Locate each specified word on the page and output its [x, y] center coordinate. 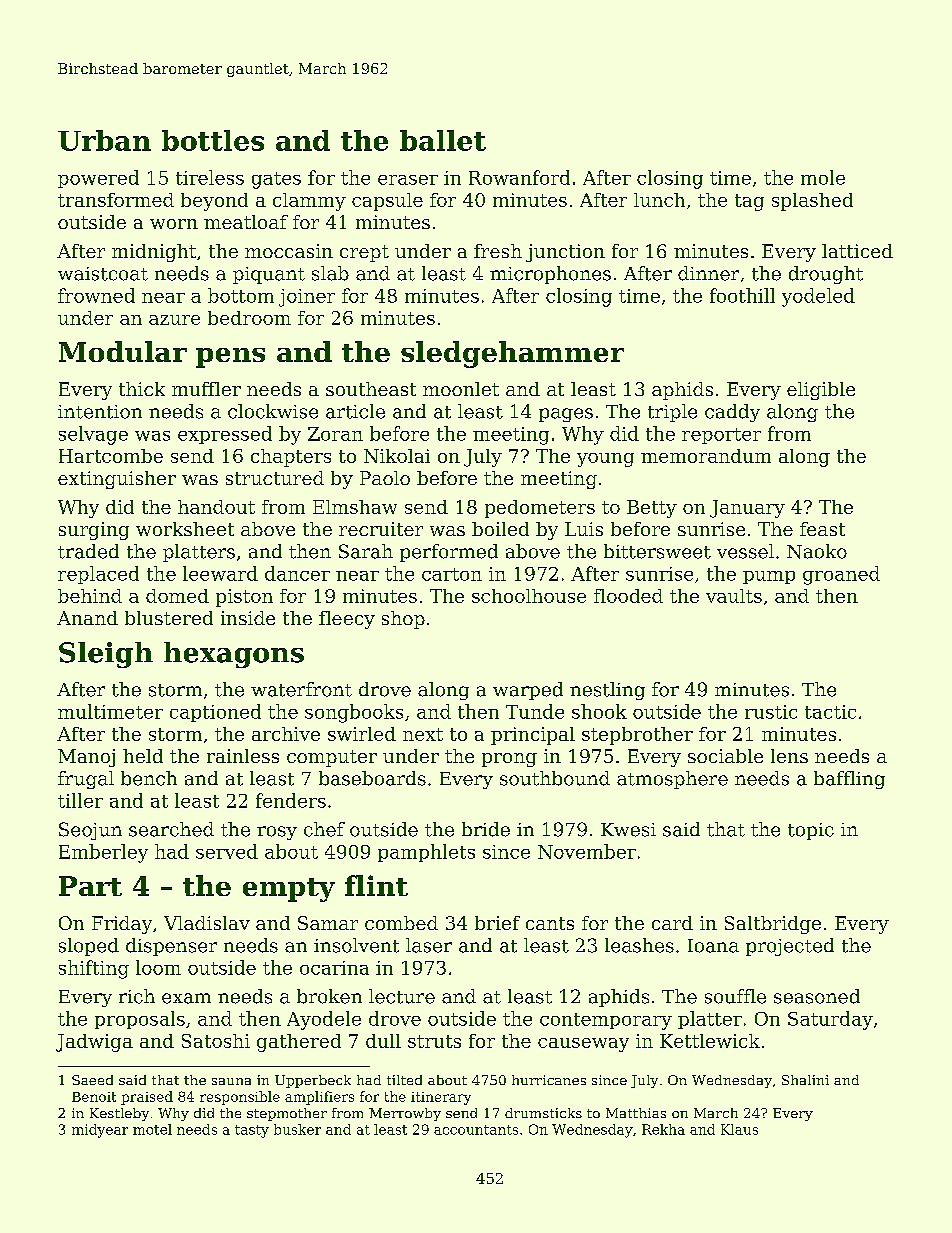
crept [364, 253]
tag [749, 202]
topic [811, 831]
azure [174, 320]
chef [324, 829]
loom [158, 967]
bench [149, 778]
